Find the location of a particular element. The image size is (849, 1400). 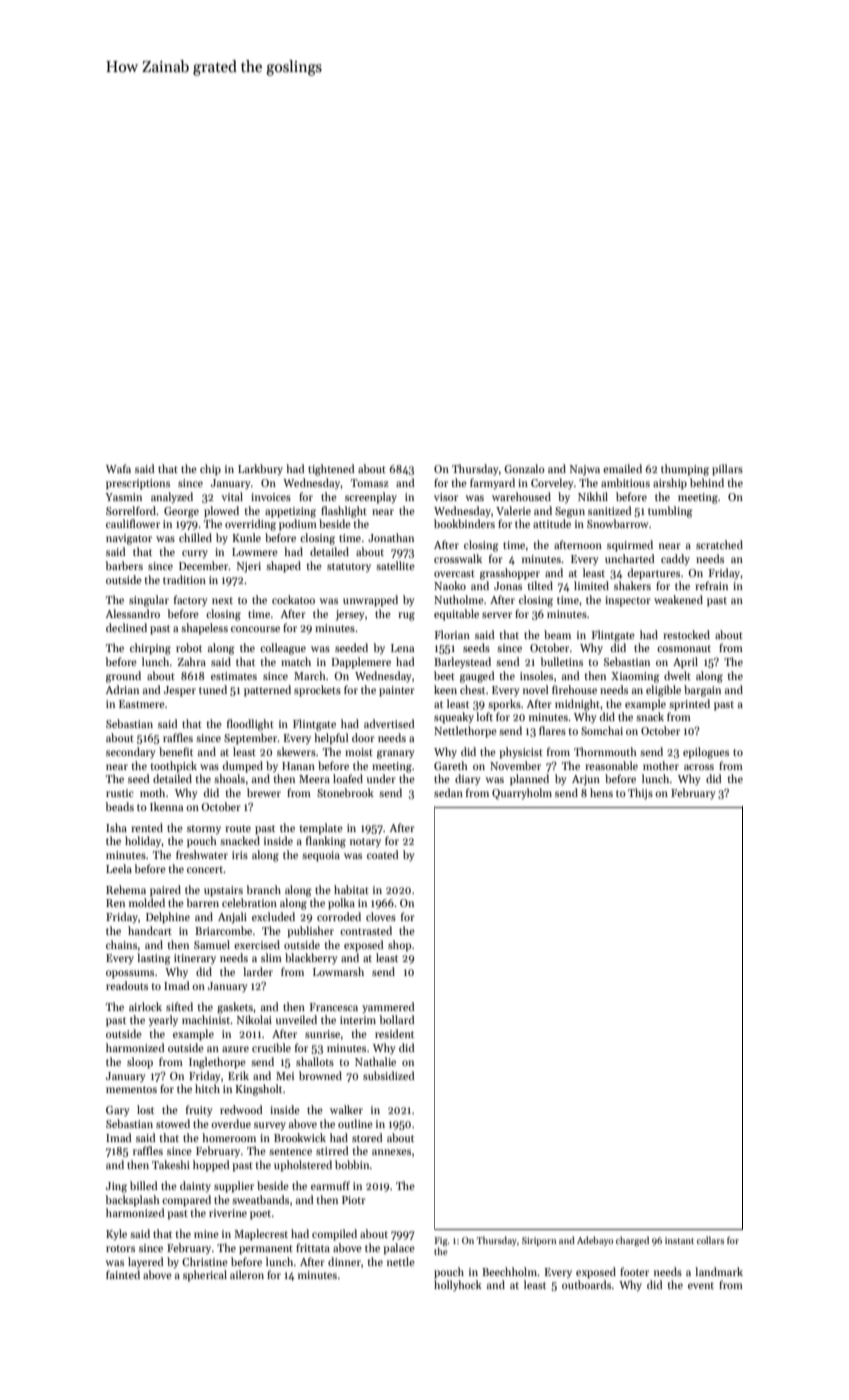

collars is located at coordinates (710, 1240).
